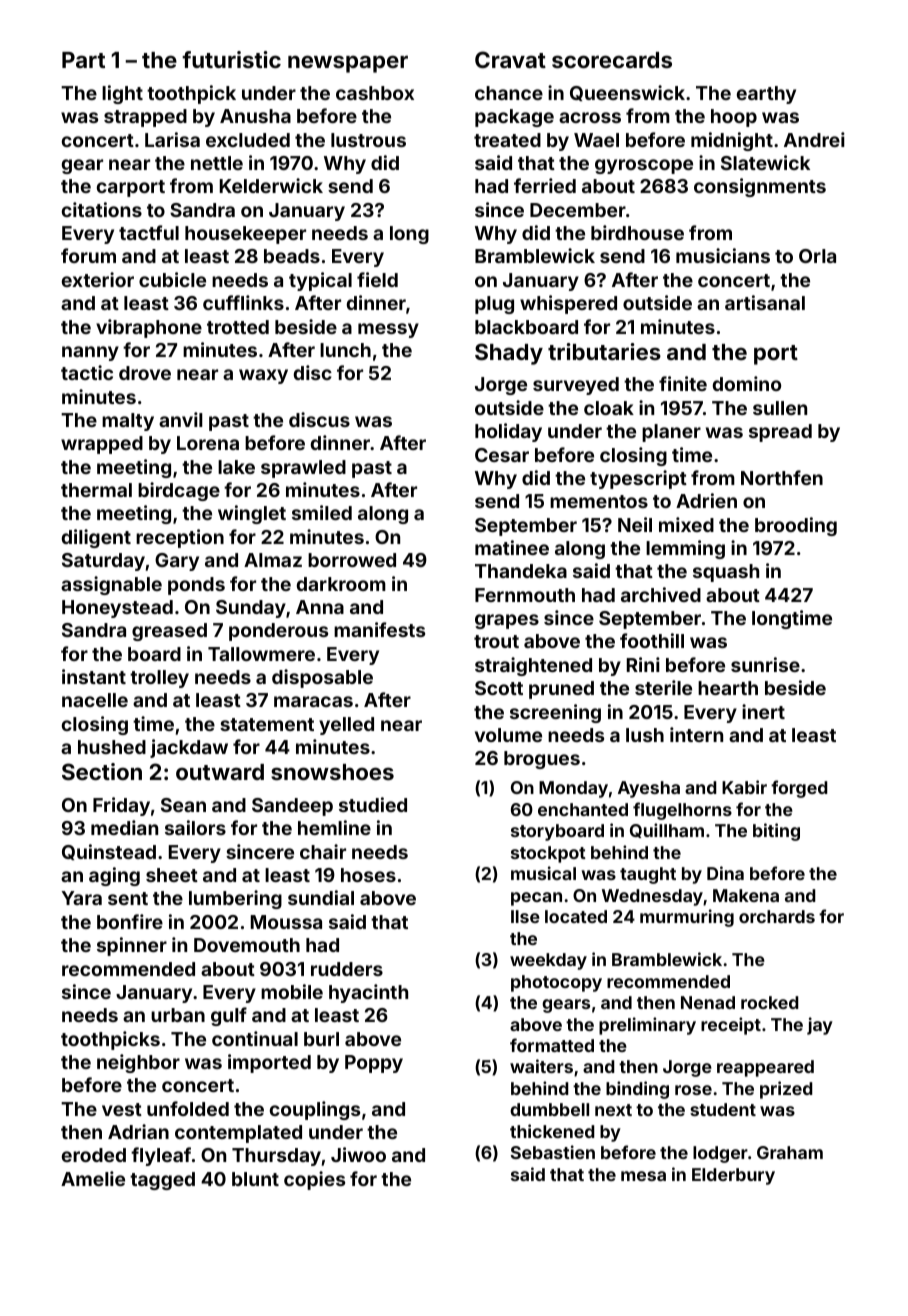 This screenshot has height=1316, width=908. I want to click on sundial, so click(321, 897).
